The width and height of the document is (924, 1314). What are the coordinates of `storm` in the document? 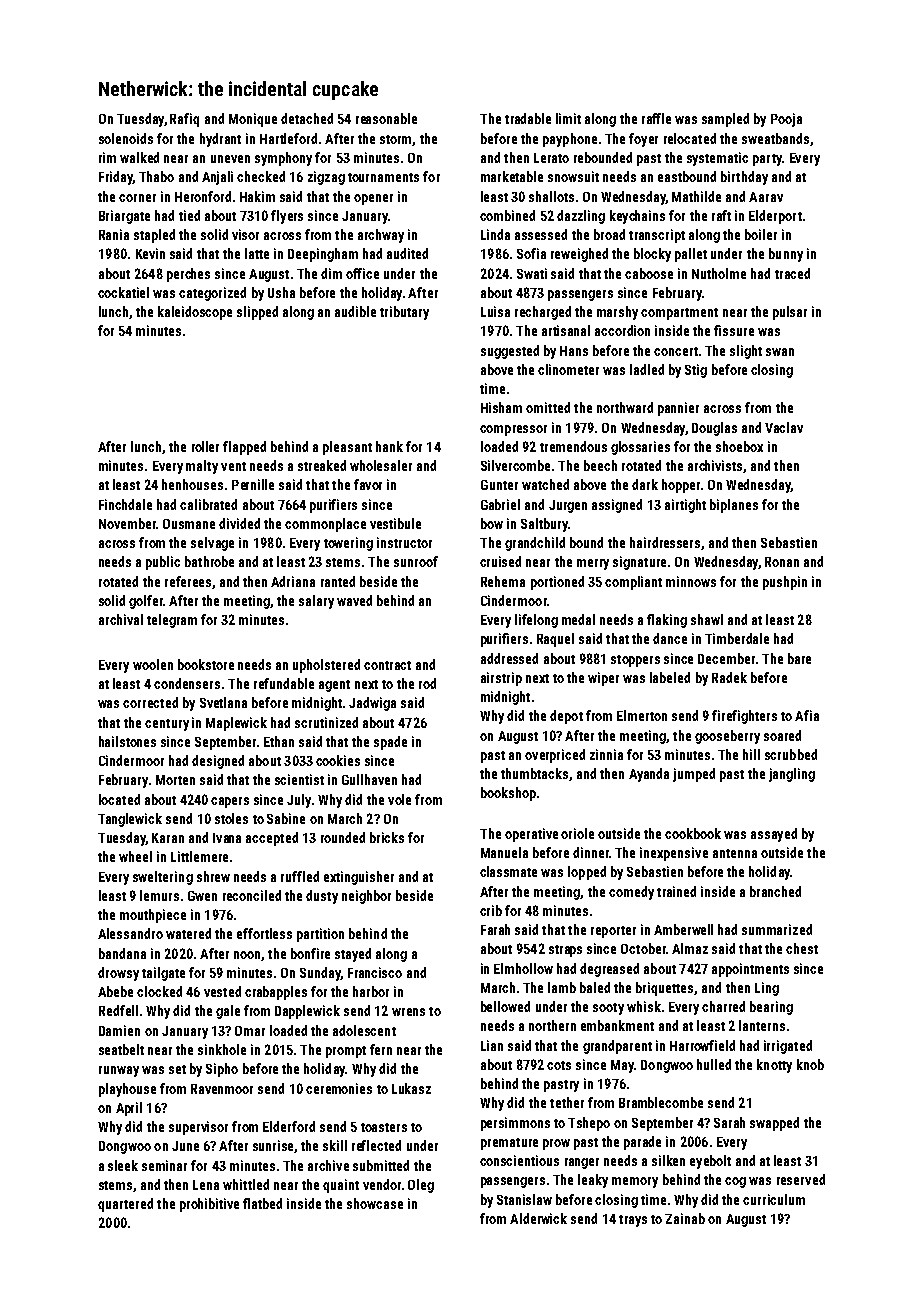 It's located at (396, 140).
